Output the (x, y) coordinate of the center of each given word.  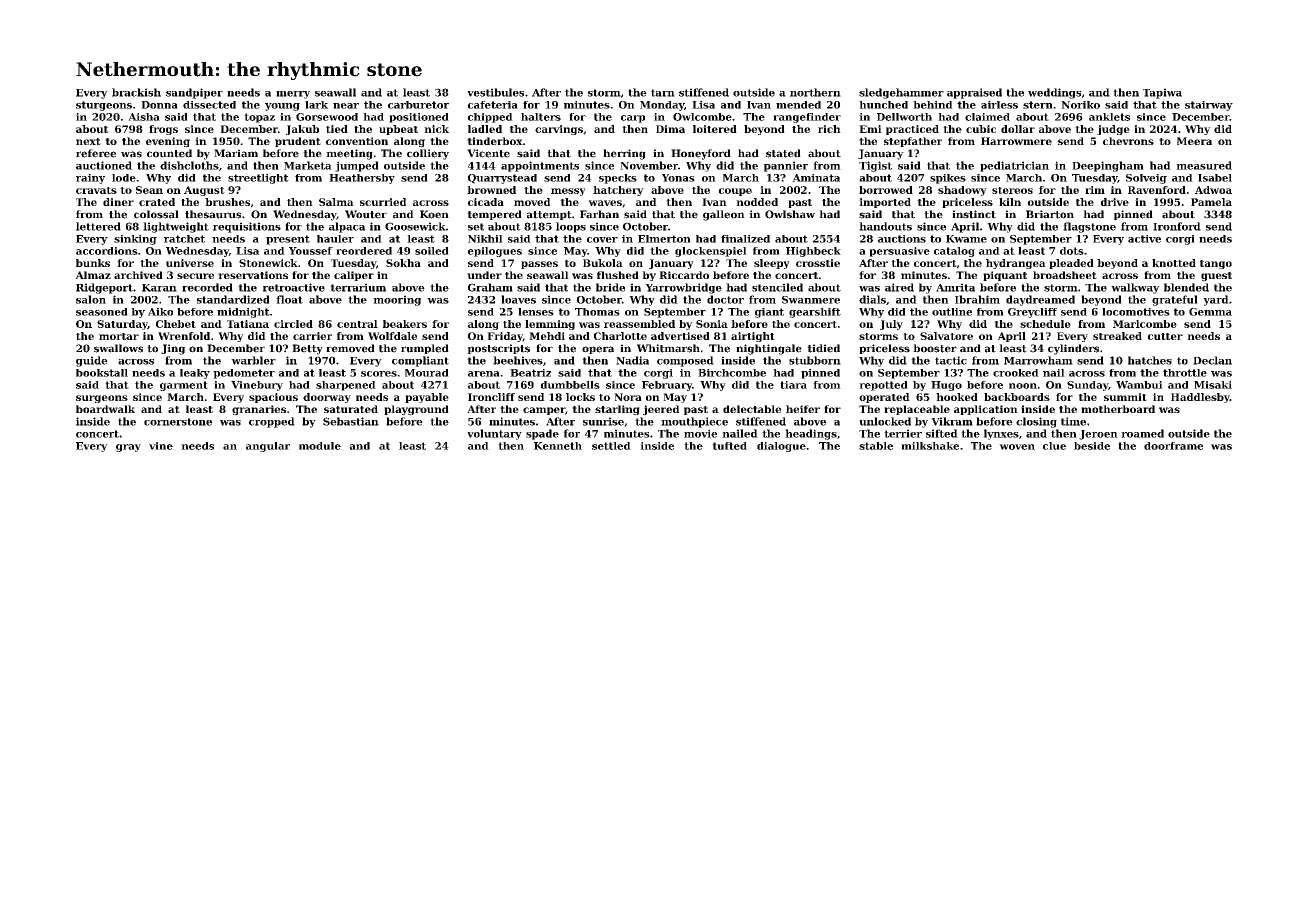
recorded (207, 287)
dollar (1018, 129)
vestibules (495, 92)
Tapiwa (1162, 93)
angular (268, 447)
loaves (518, 299)
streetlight (258, 179)
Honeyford (701, 154)
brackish (136, 92)
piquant (1005, 276)
